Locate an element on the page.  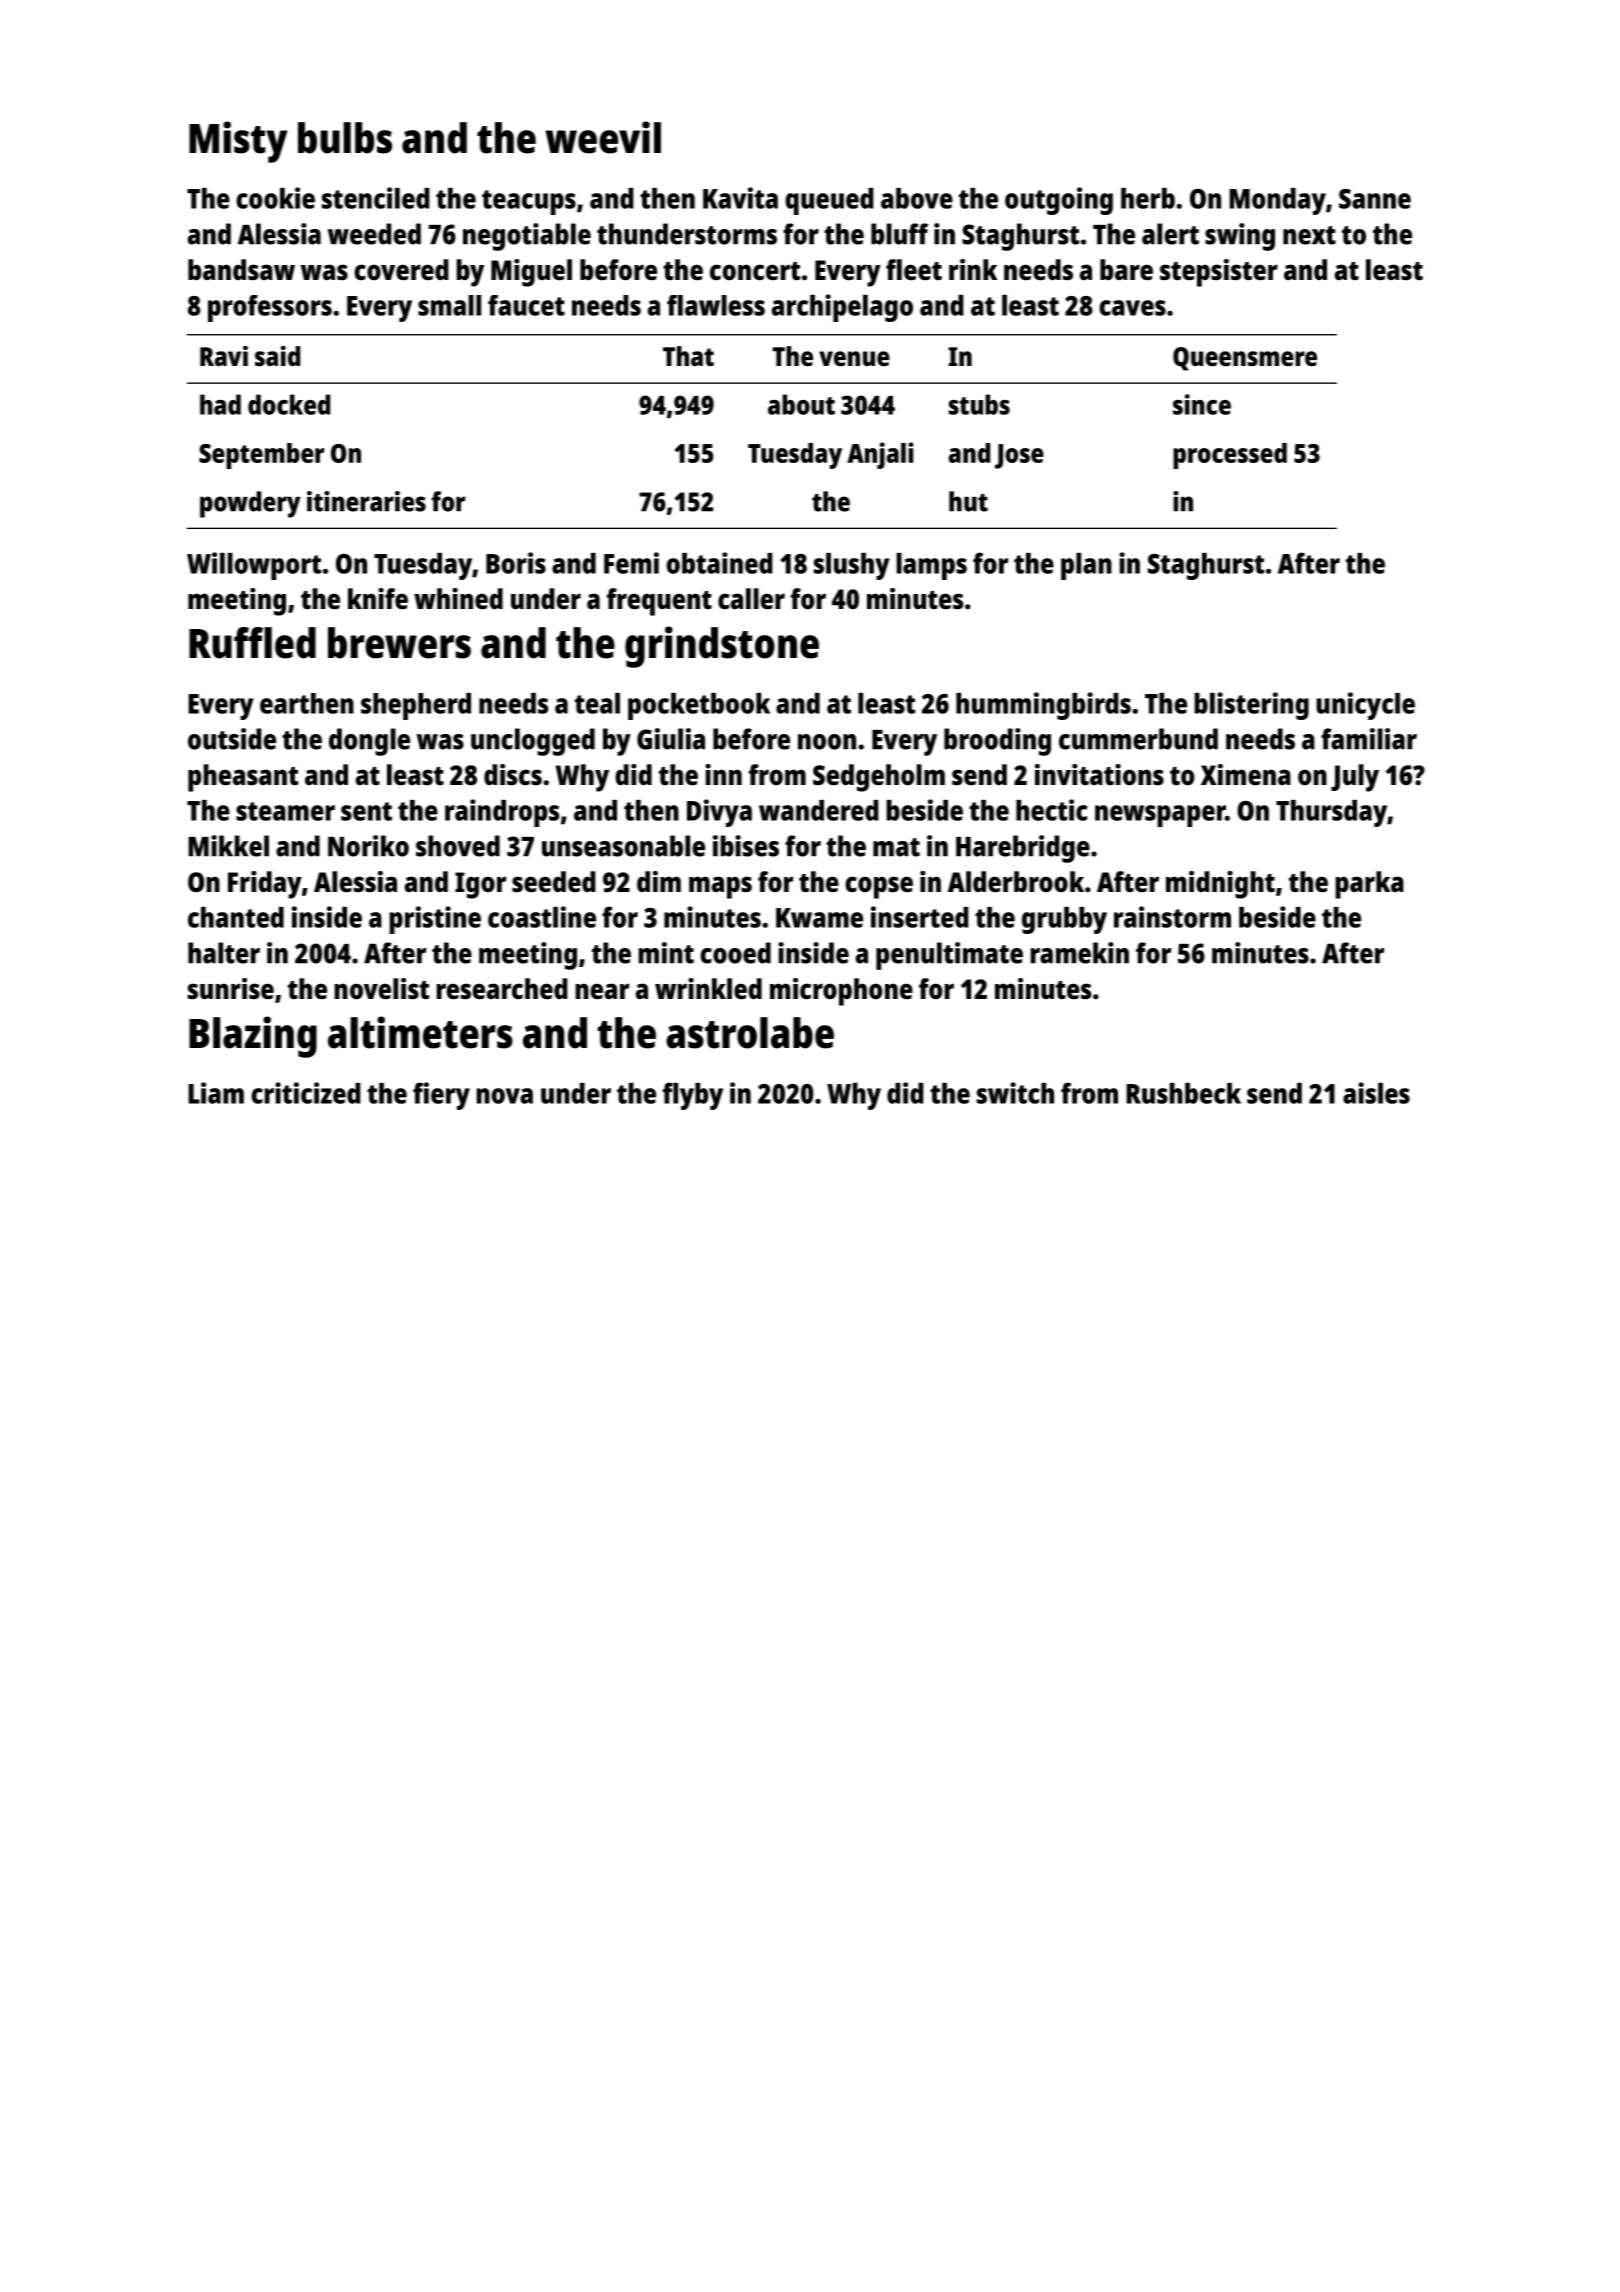
blistering is located at coordinates (1251, 706).
